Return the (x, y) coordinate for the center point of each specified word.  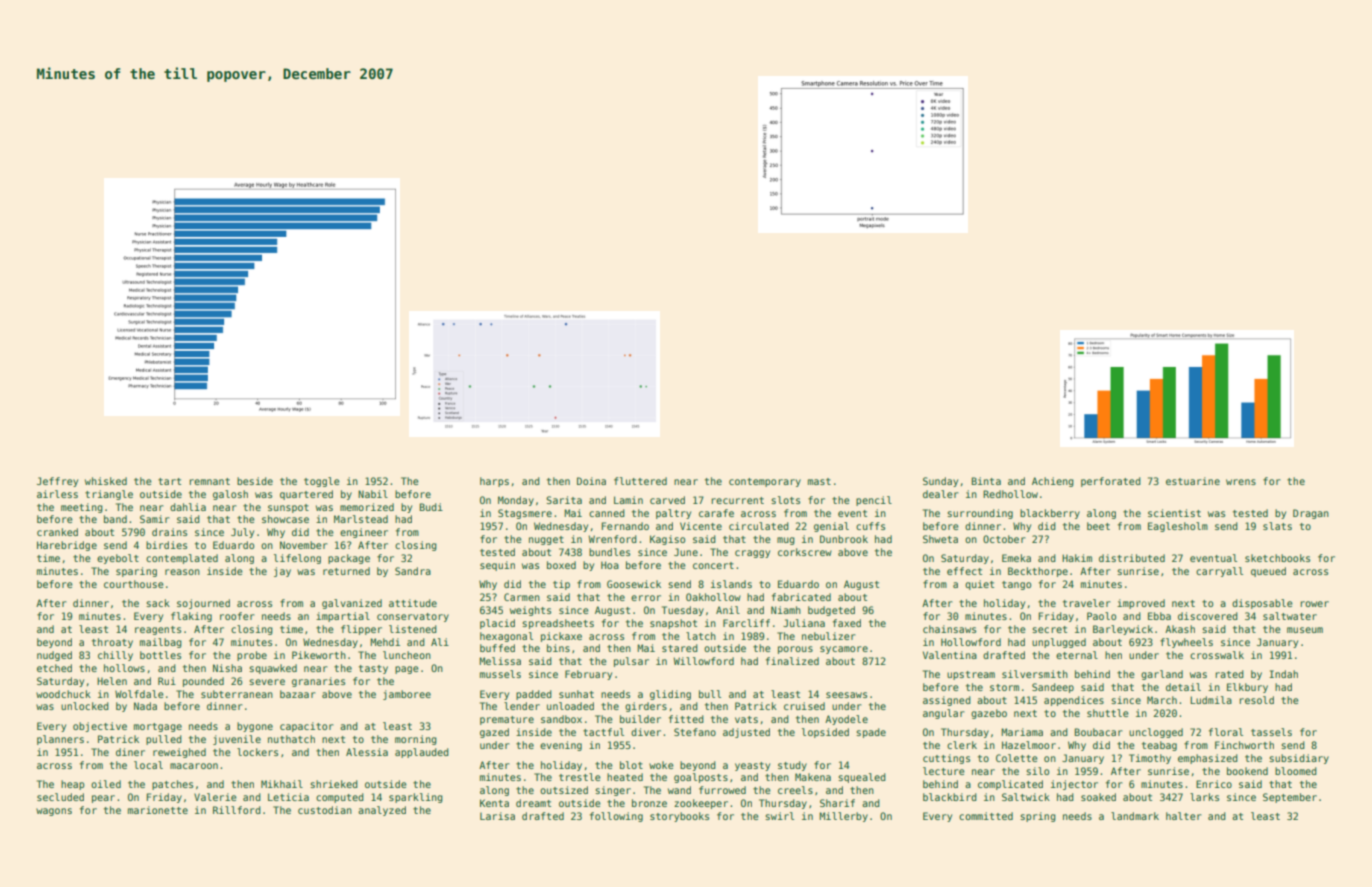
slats (1277, 526)
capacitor (306, 727)
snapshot (673, 624)
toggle (322, 482)
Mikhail (282, 784)
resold (1257, 700)
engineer (364, 533)
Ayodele (846, 720)
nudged (54, 656)
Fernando (625, 526)
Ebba (1159, 616)
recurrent (738, 500)
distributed (1132, 558)
